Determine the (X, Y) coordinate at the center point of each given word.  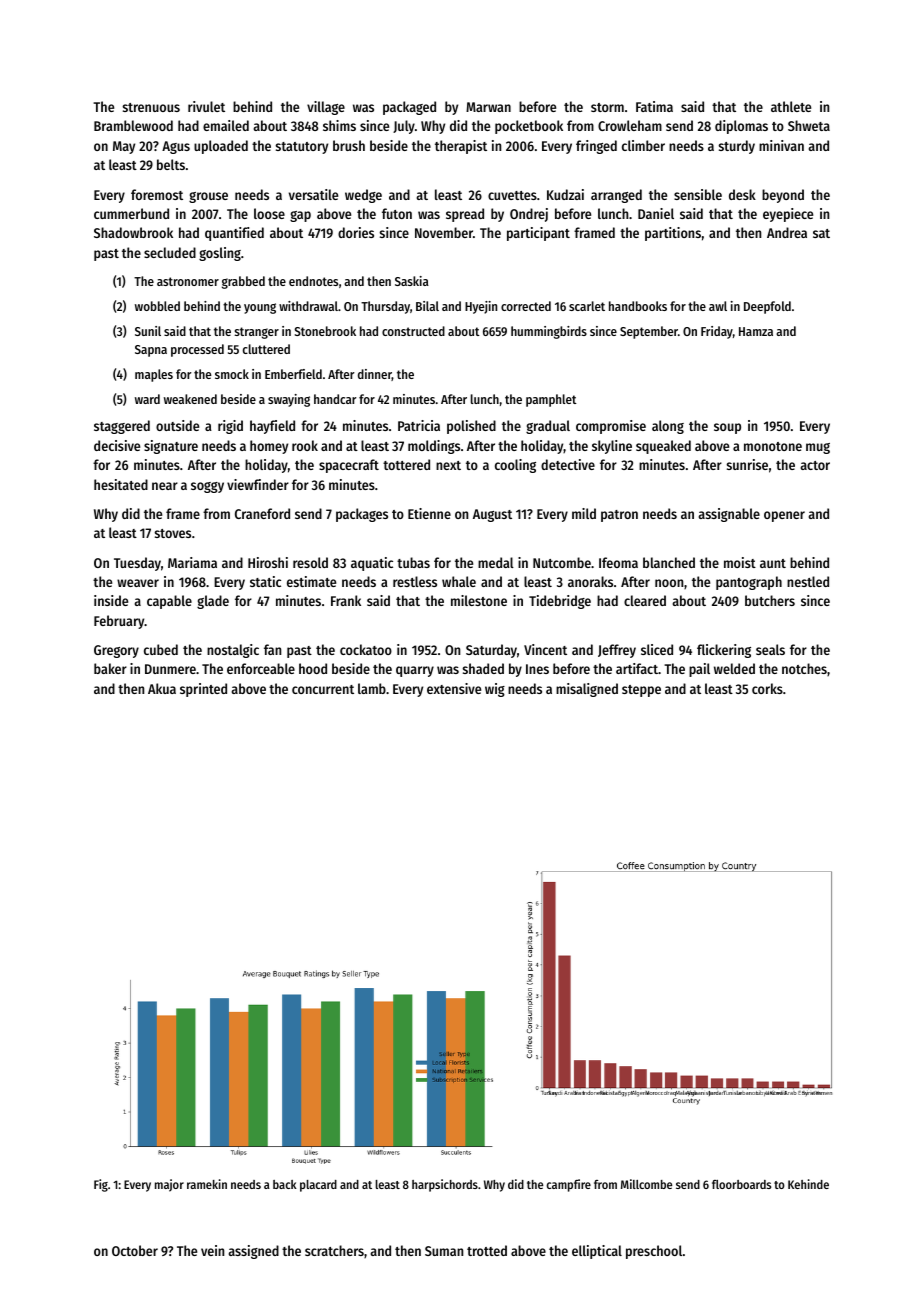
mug (818, 448)
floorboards (741, 1184)
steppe (641, 691)
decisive (117, 445)
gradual (548, 427)
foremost (157, 194)
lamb (372, 688)
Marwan (488, 107)
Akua (162, 688)
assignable (729, 515)
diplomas (741, 127)
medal (496, 562)
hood (313, 668)
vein (212, 1250)
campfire (568, 1185)
